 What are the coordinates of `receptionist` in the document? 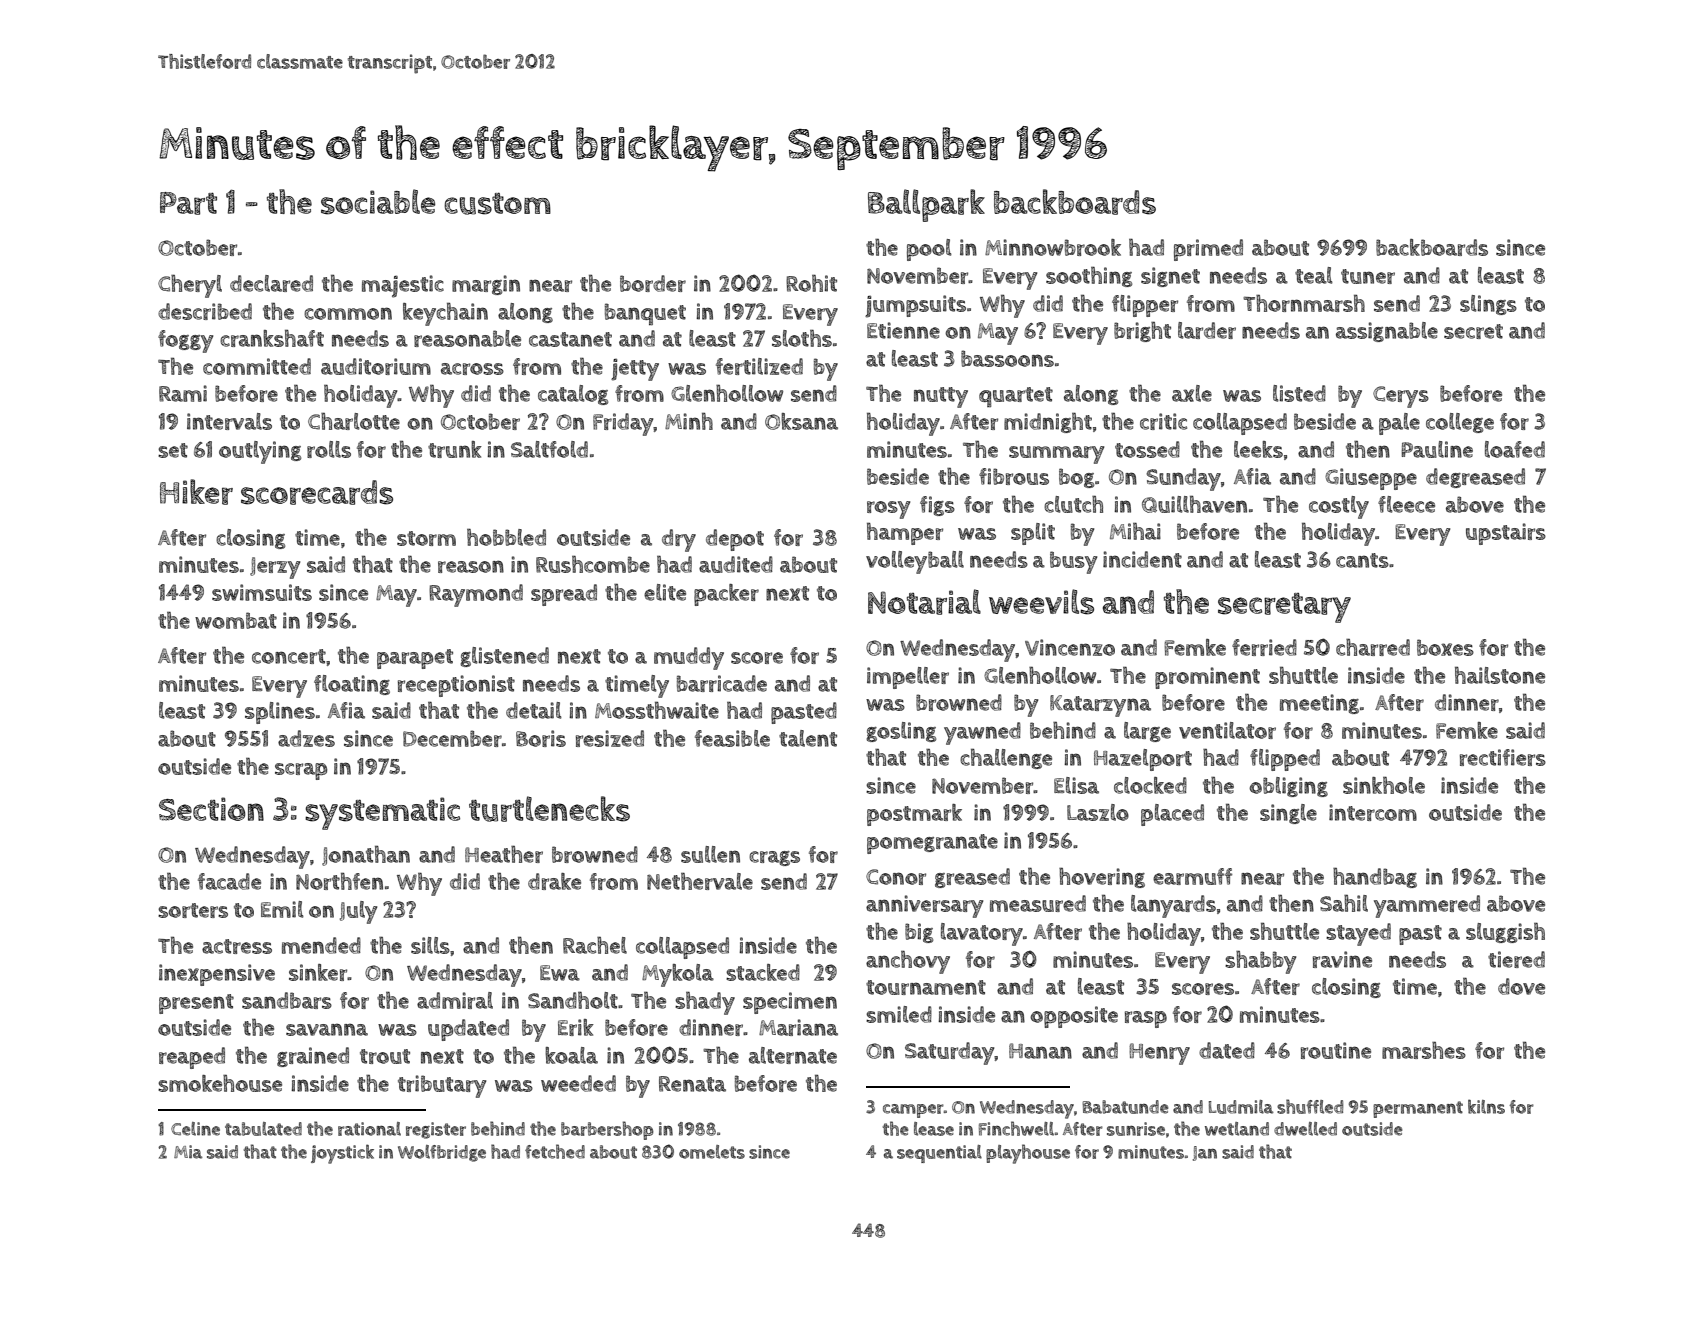 It's located at (456, 686).
